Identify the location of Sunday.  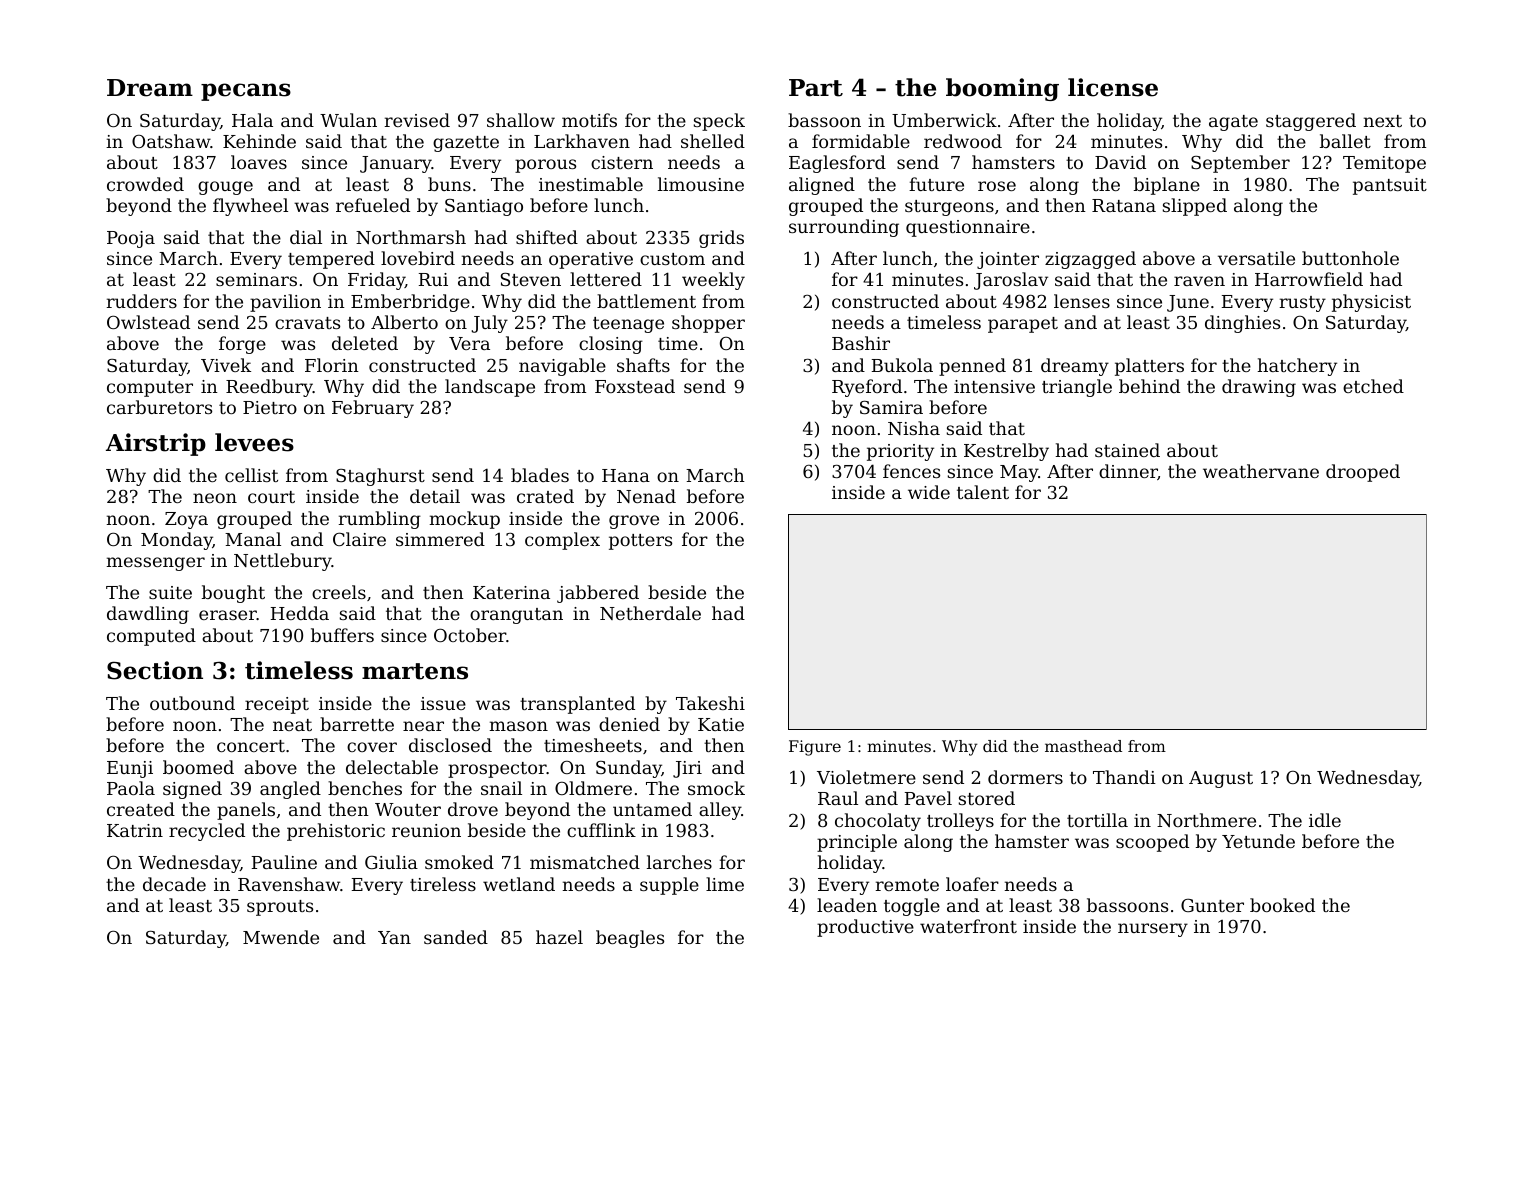
(629, 769).
